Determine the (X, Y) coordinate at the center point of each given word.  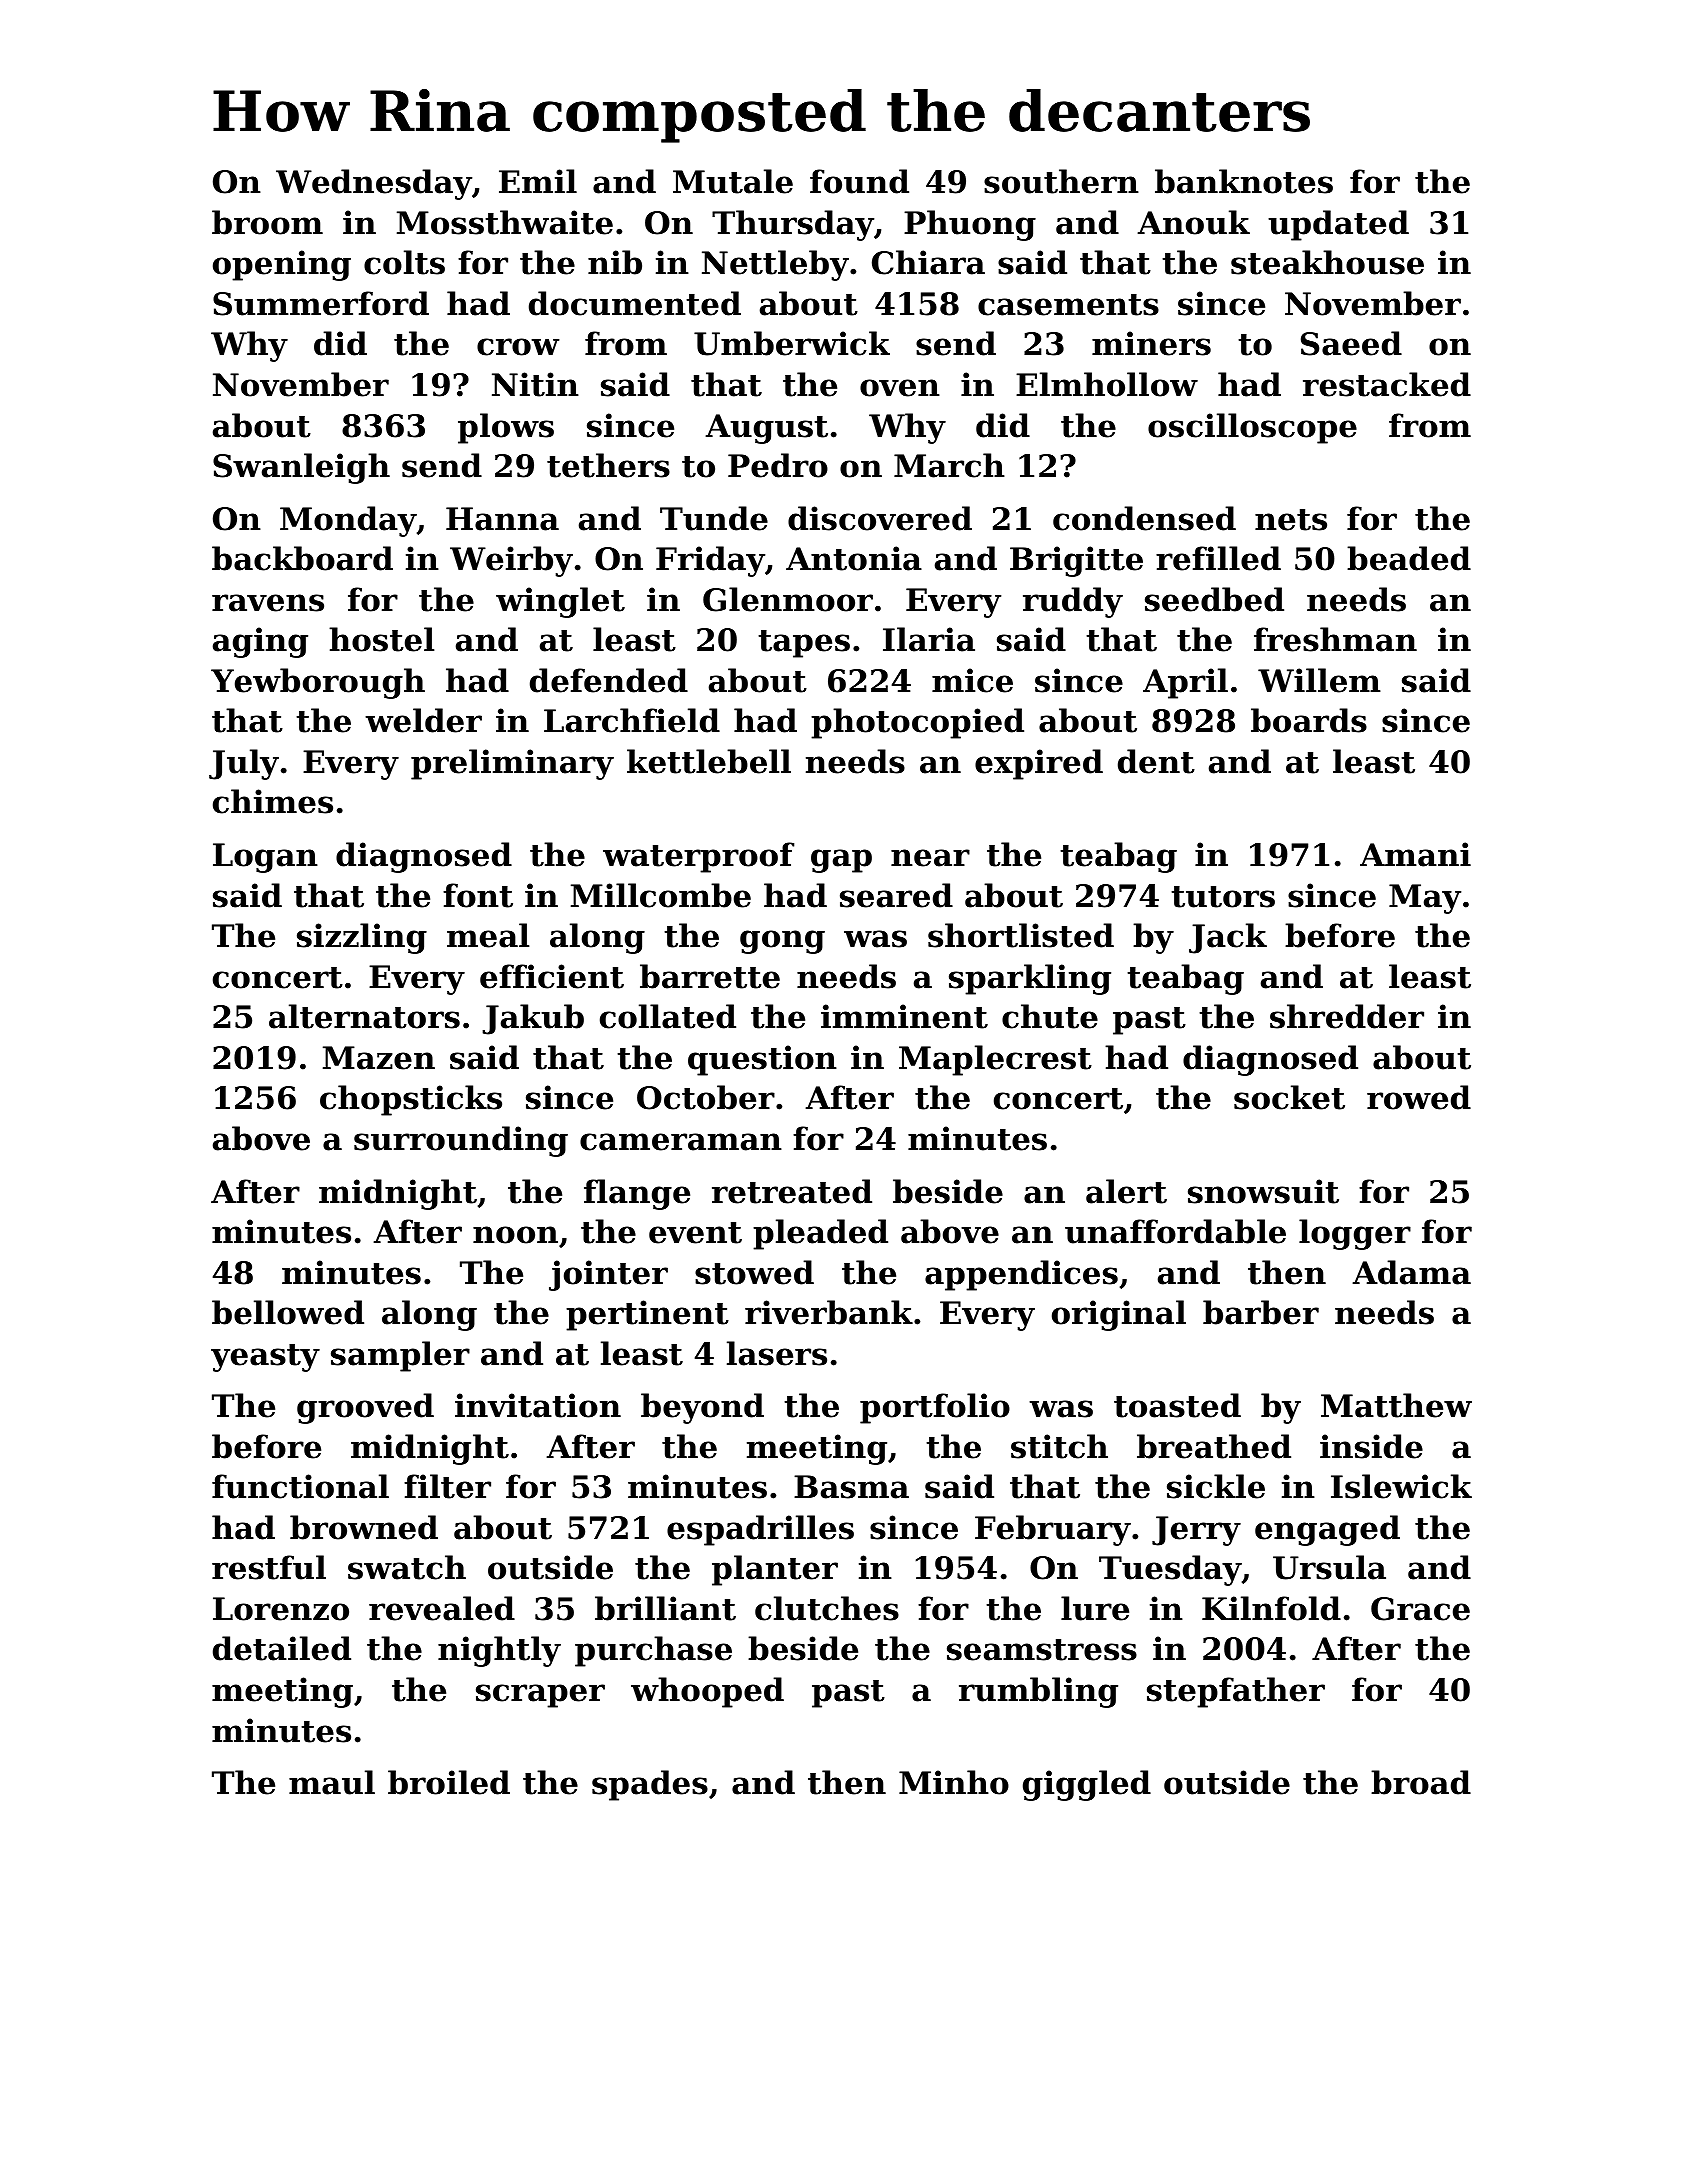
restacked (1387, 384)
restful (269, 1567)
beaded (1409, 558)
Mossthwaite (505, 222)
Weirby (511, 561)
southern (1061, 181)
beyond (702, 1408)
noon (515, 1235)
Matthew (1396, 1405)
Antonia (854, 558)
